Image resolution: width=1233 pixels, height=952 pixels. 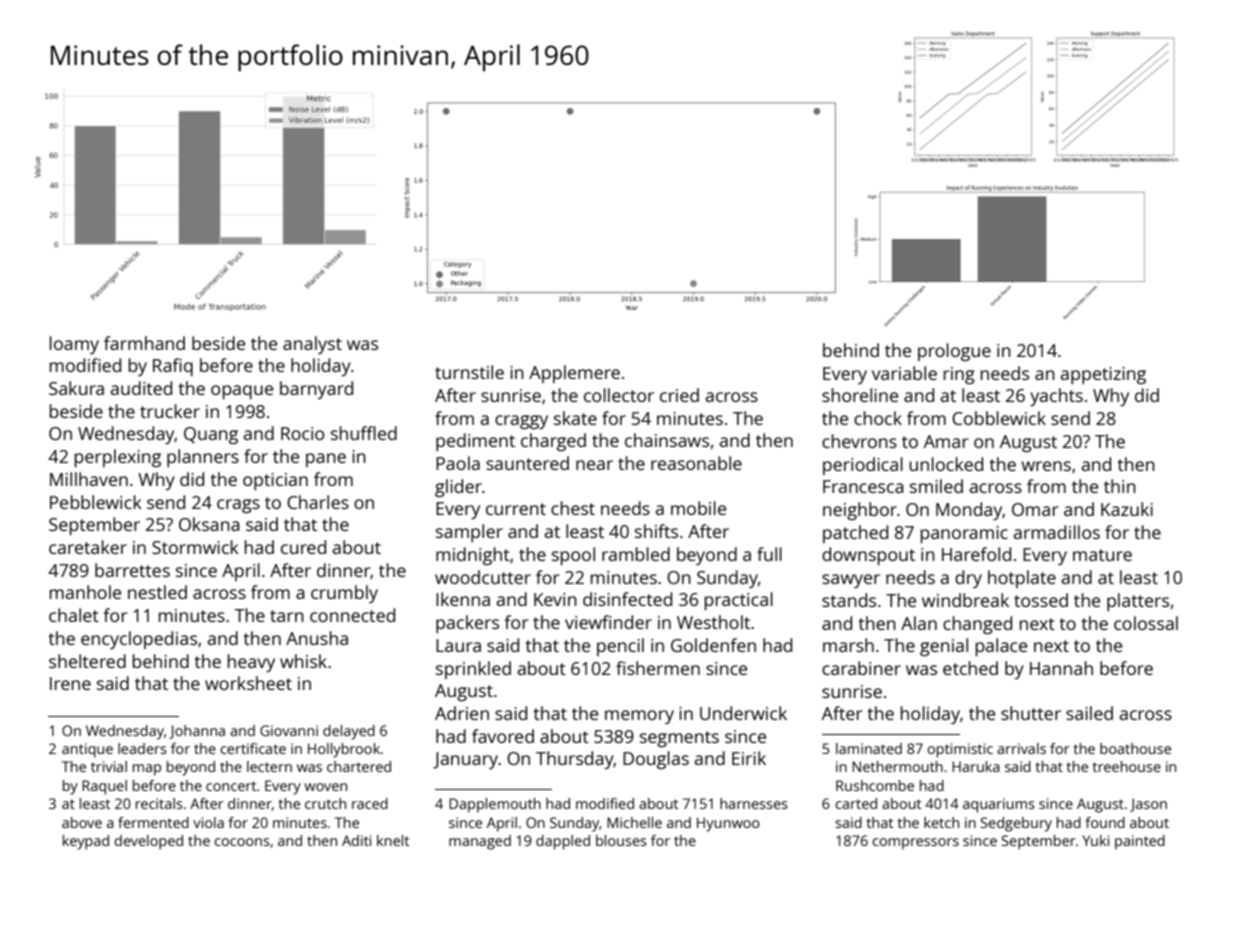 What do you see at coordinates (1022, 579) in the screenshot?
I see `hotplate` at bounding box center [1022, 579].
